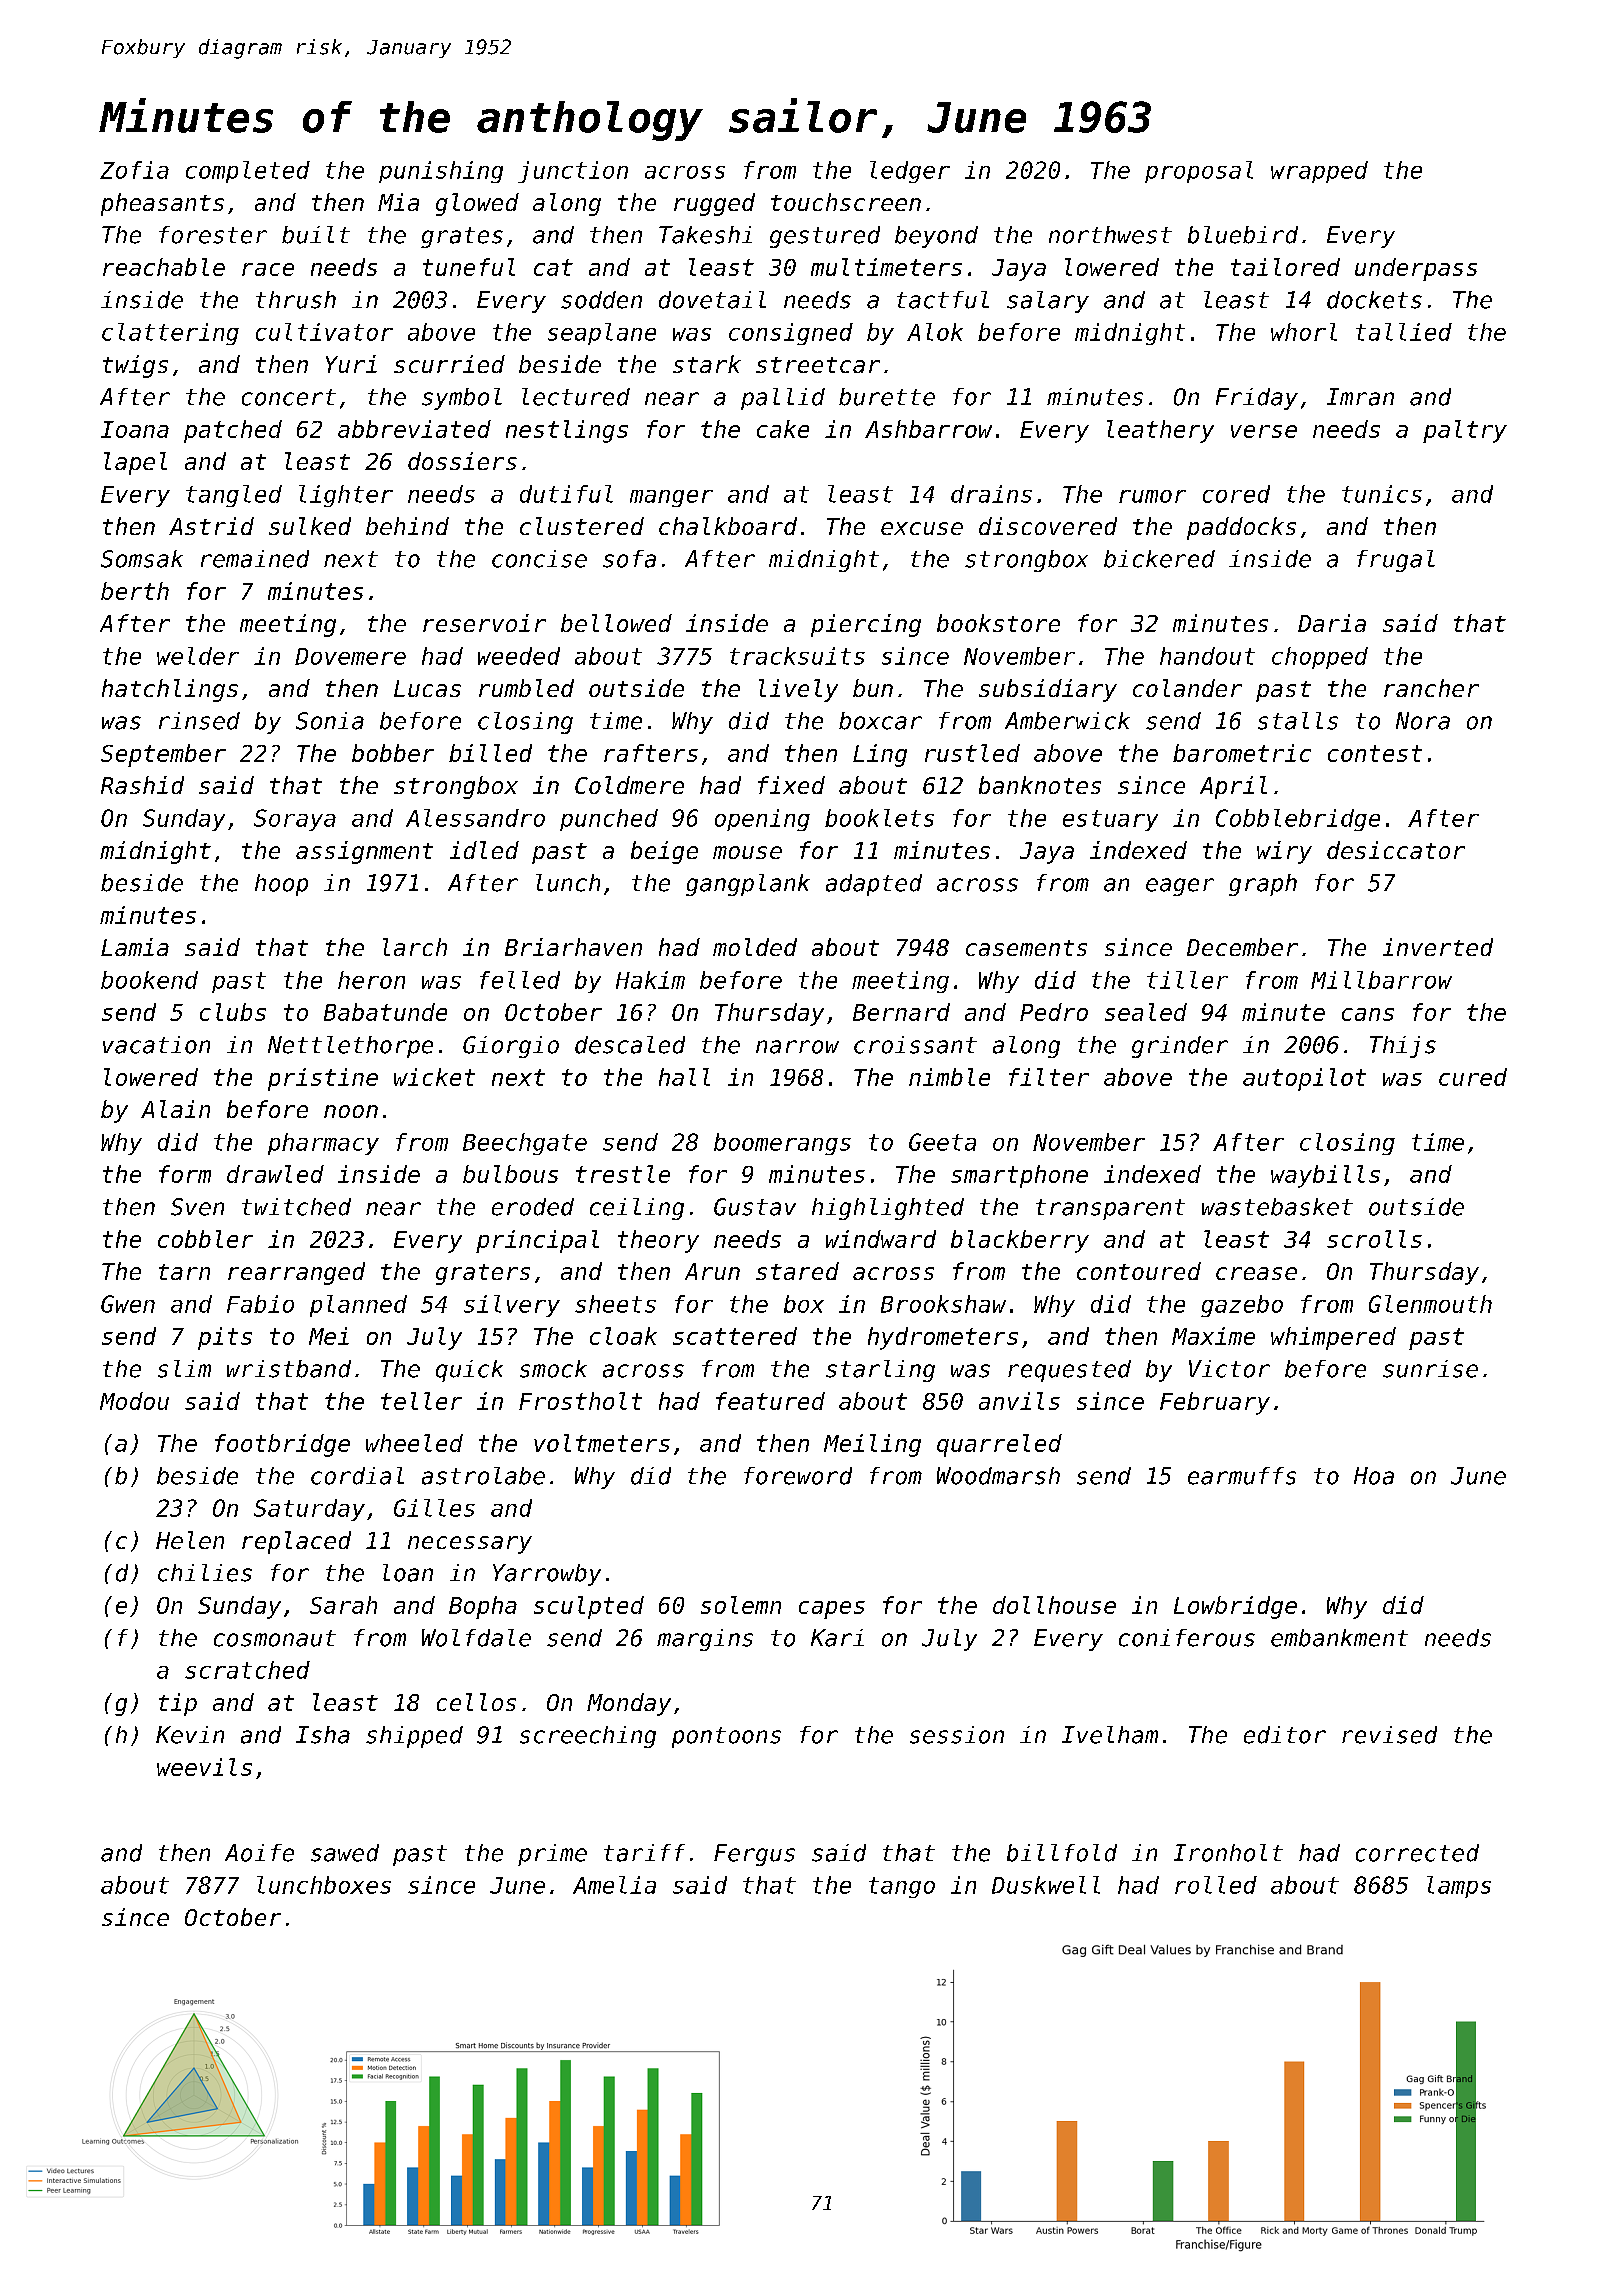 Image resolution: width=1620 pixels, height=2292 pixels. Describe the element at coordinates (1332, 623) in the screenshot. I see `Daria` at that location.
